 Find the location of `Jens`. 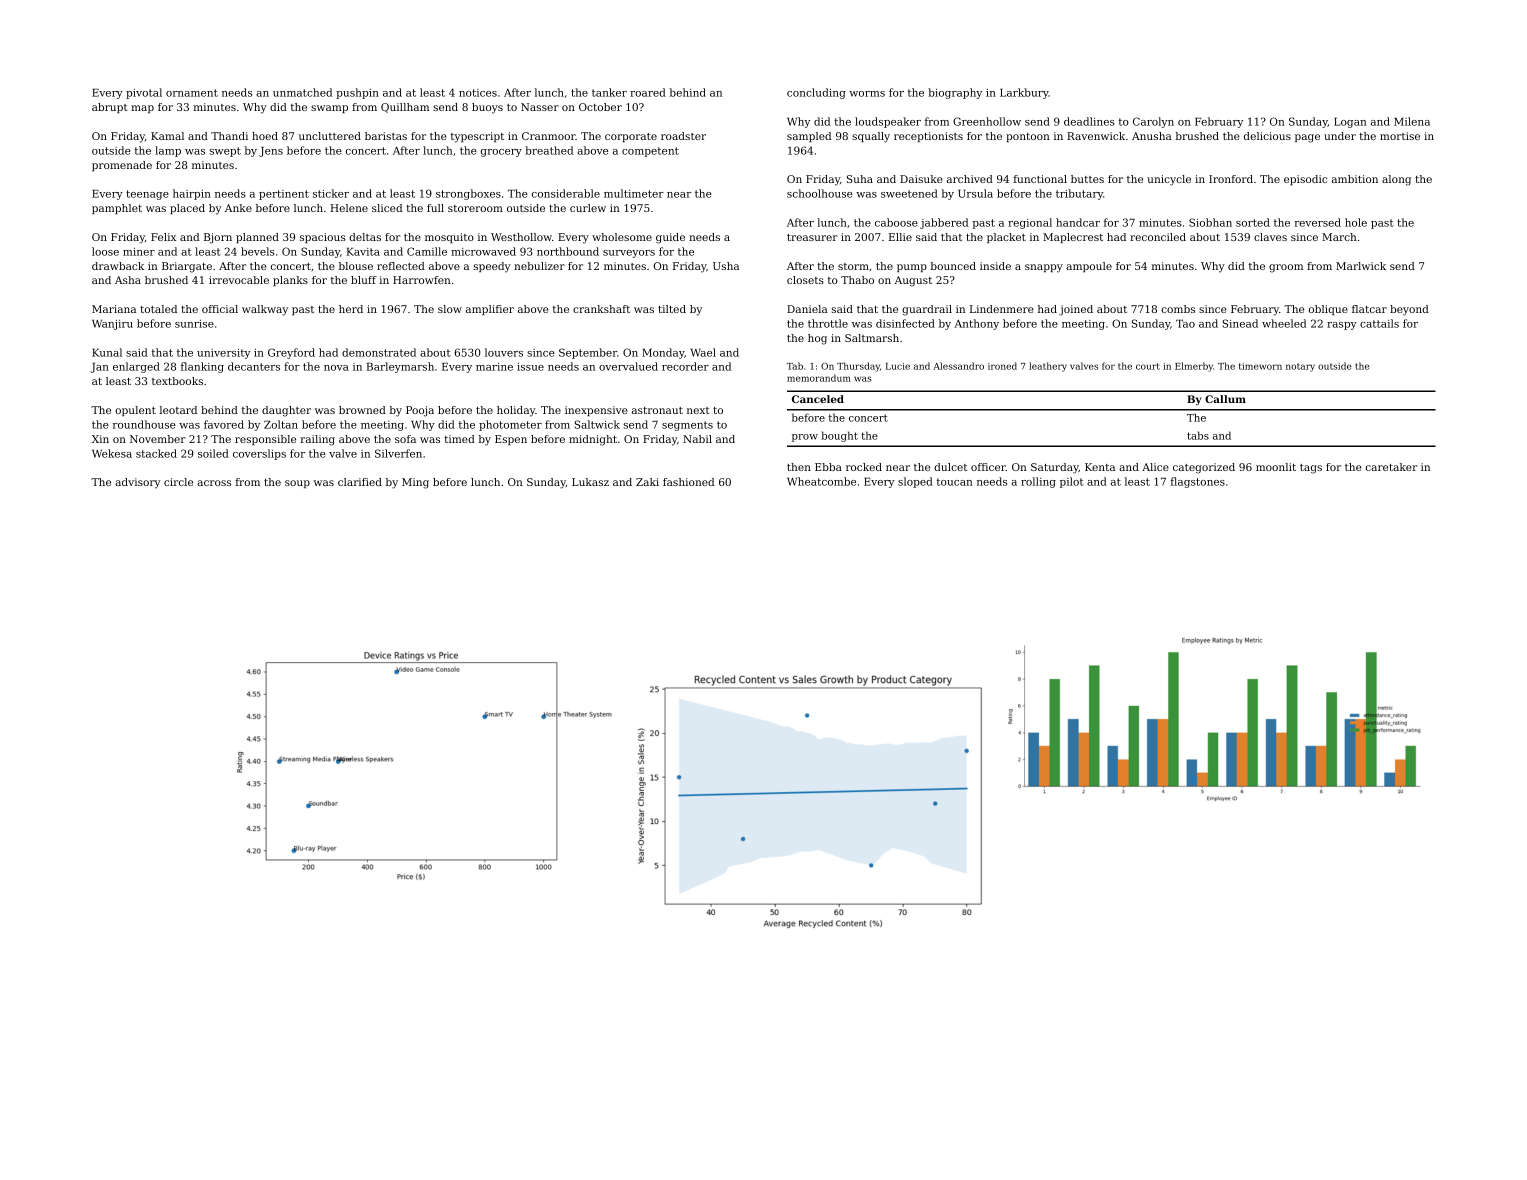

Jens is located at coordinates (271, 152).
